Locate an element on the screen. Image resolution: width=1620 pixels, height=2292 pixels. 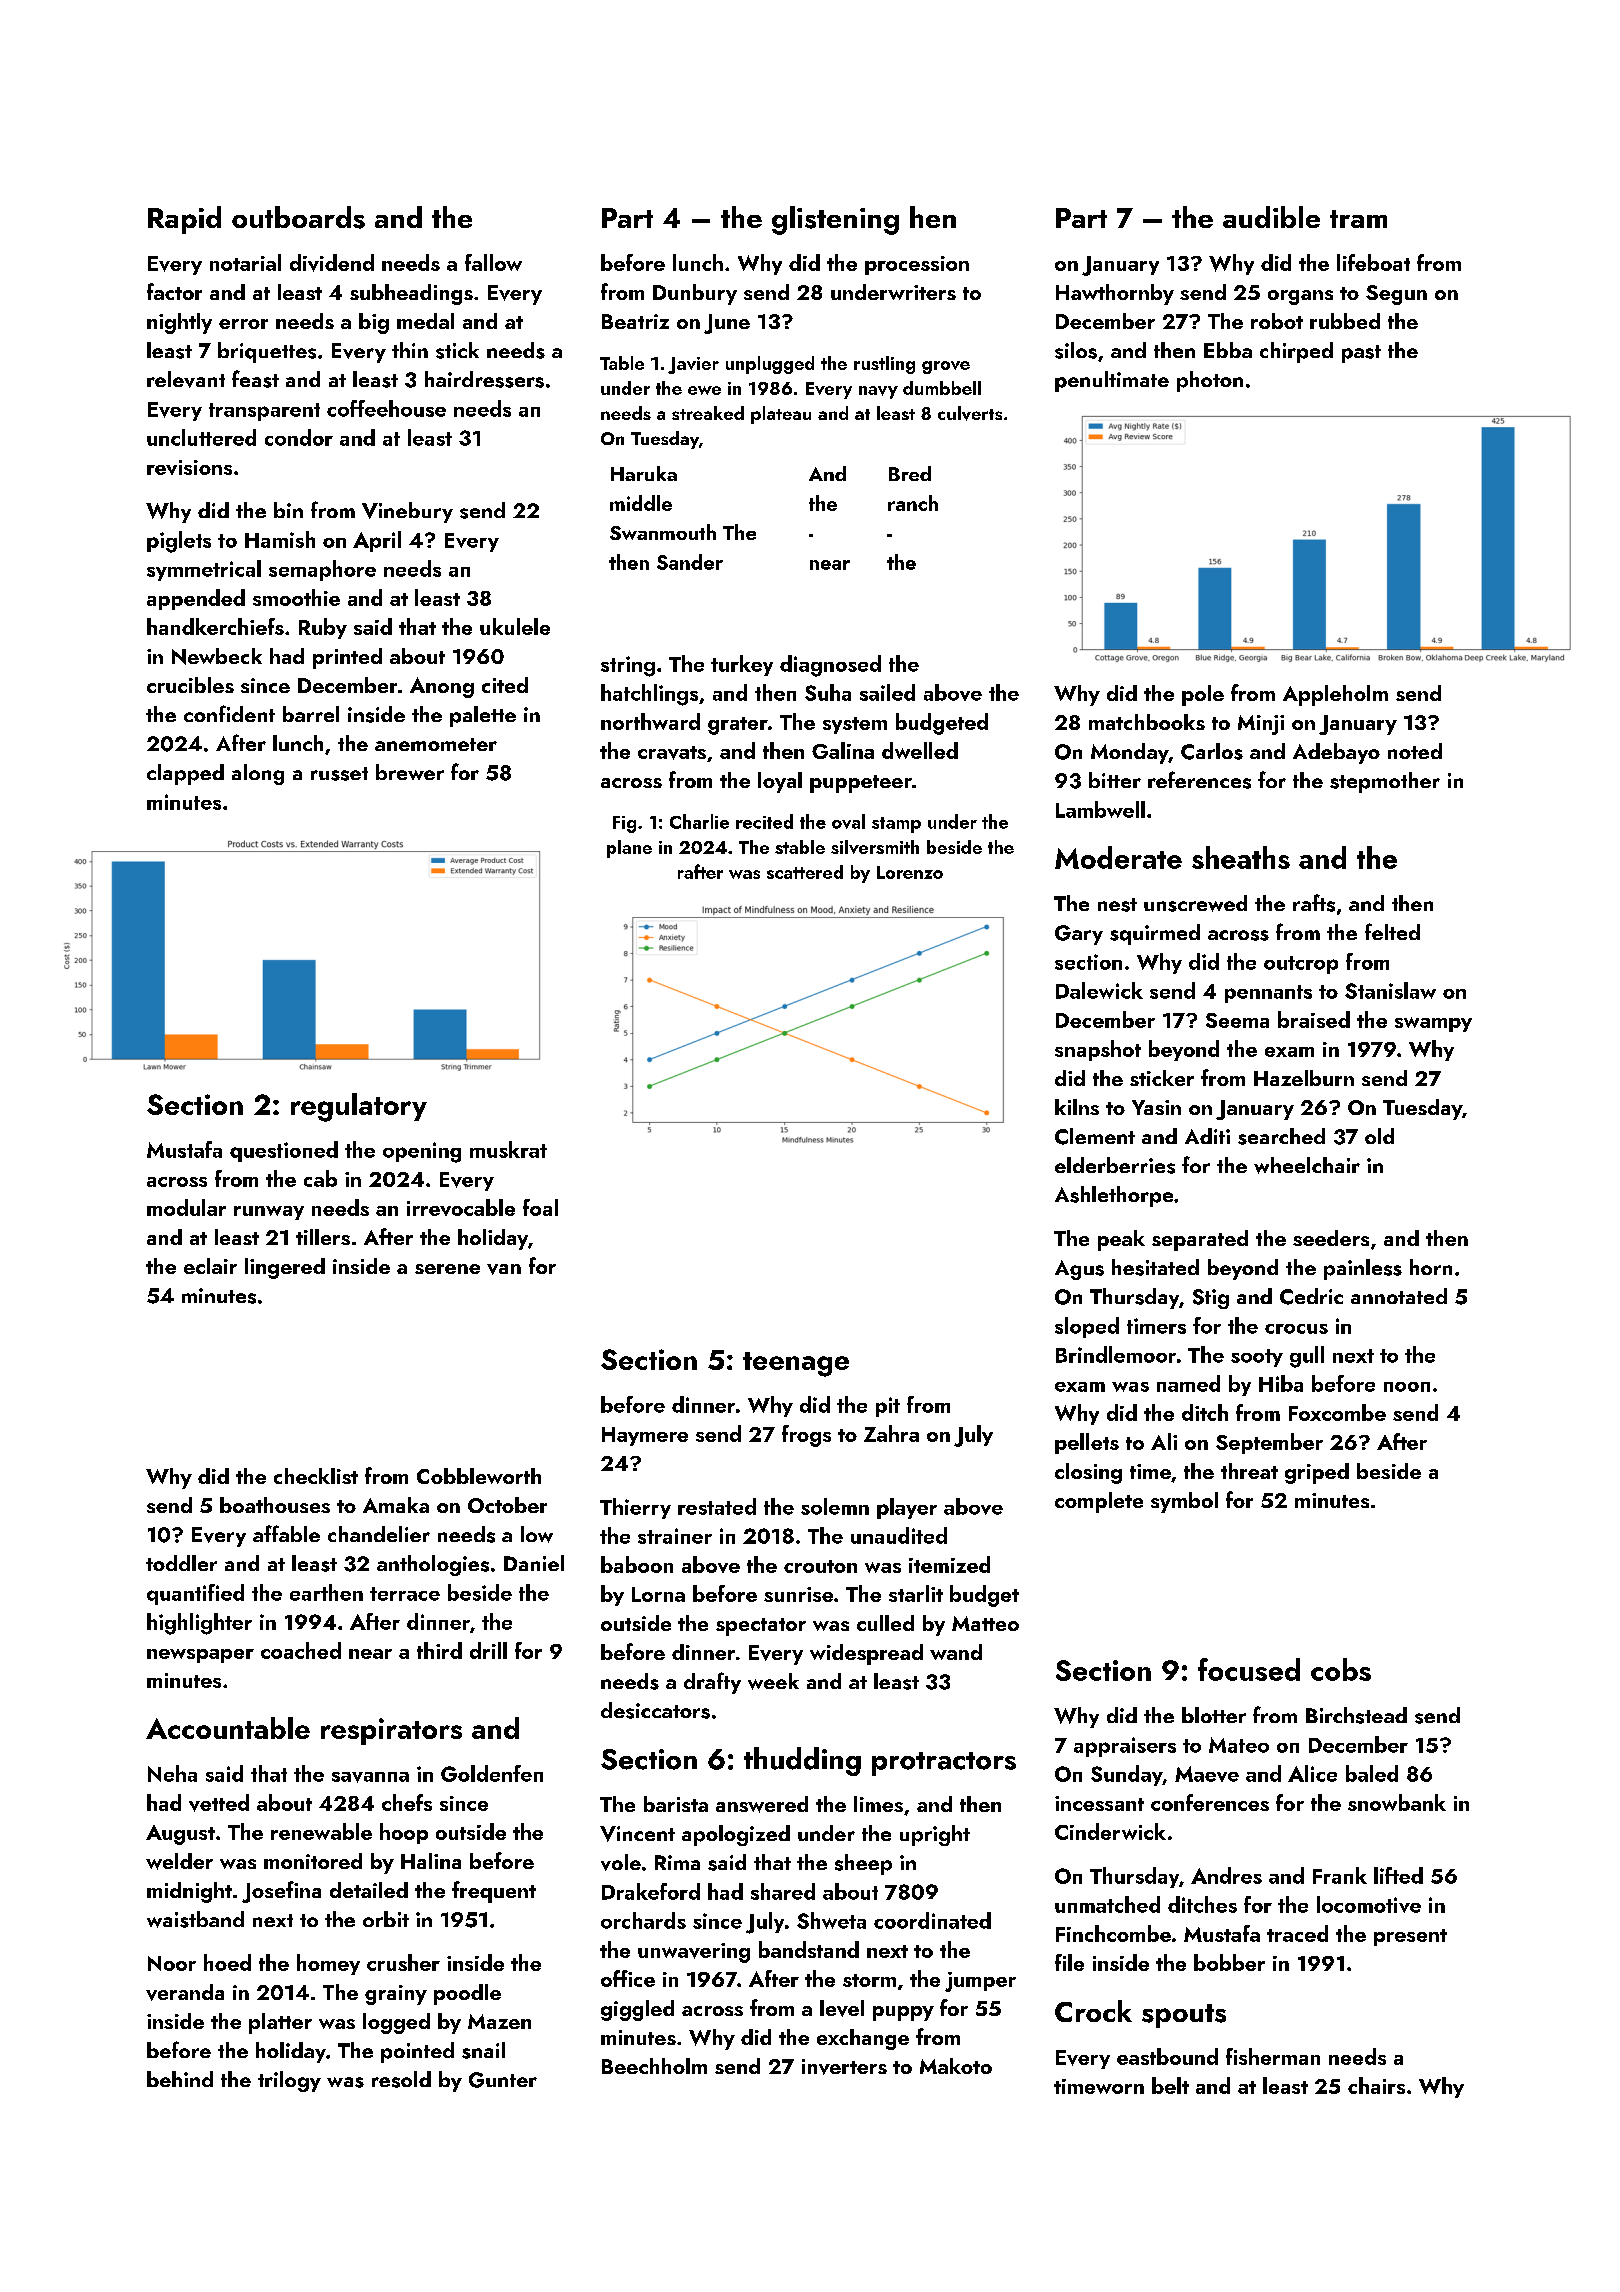
lingered is located at coordinates (285, 1268).
